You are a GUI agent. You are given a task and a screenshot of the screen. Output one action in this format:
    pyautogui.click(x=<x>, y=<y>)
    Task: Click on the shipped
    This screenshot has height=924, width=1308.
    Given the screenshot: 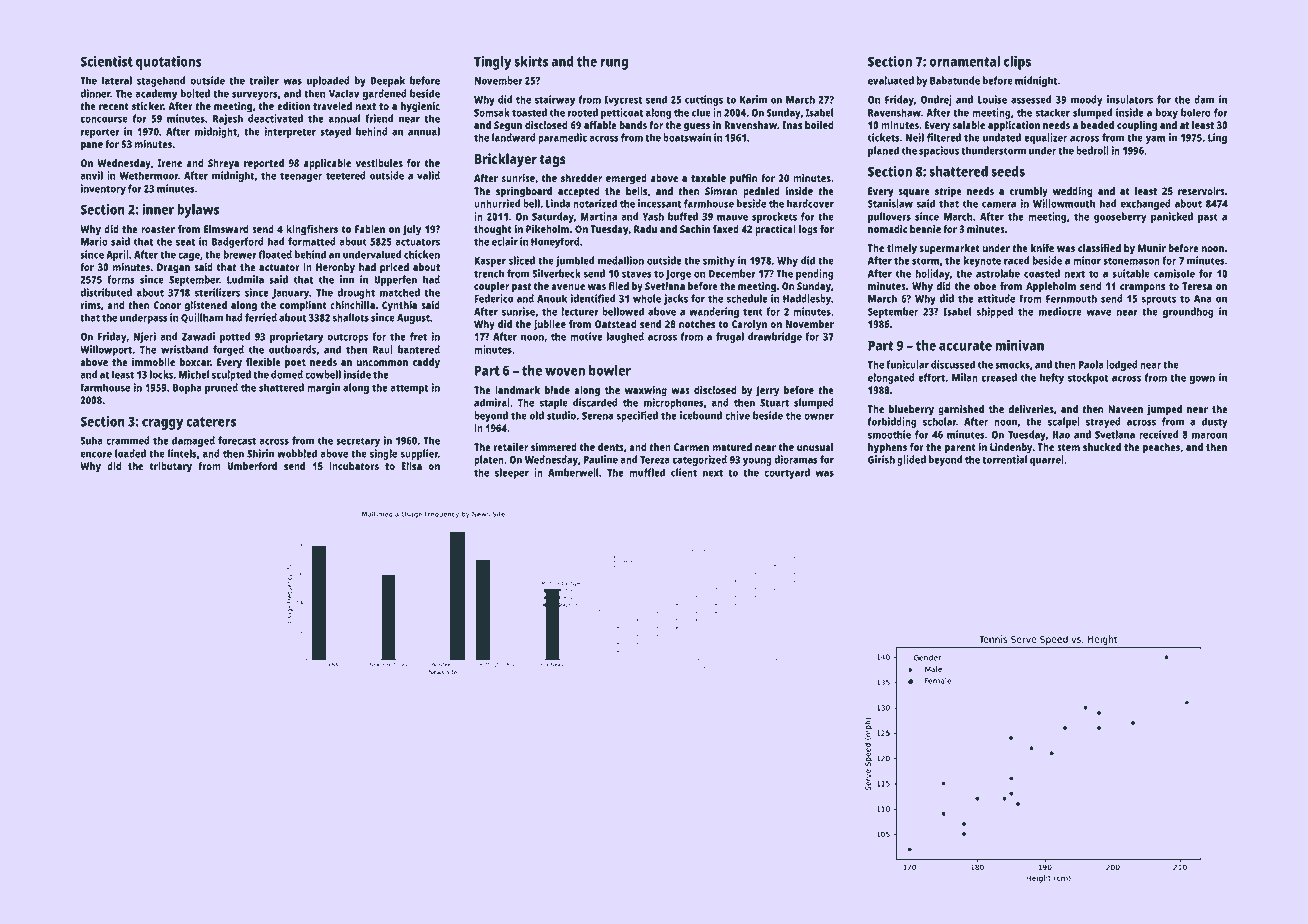 What is the action you would take?
    pyautogui.click(x=995, y=312)
